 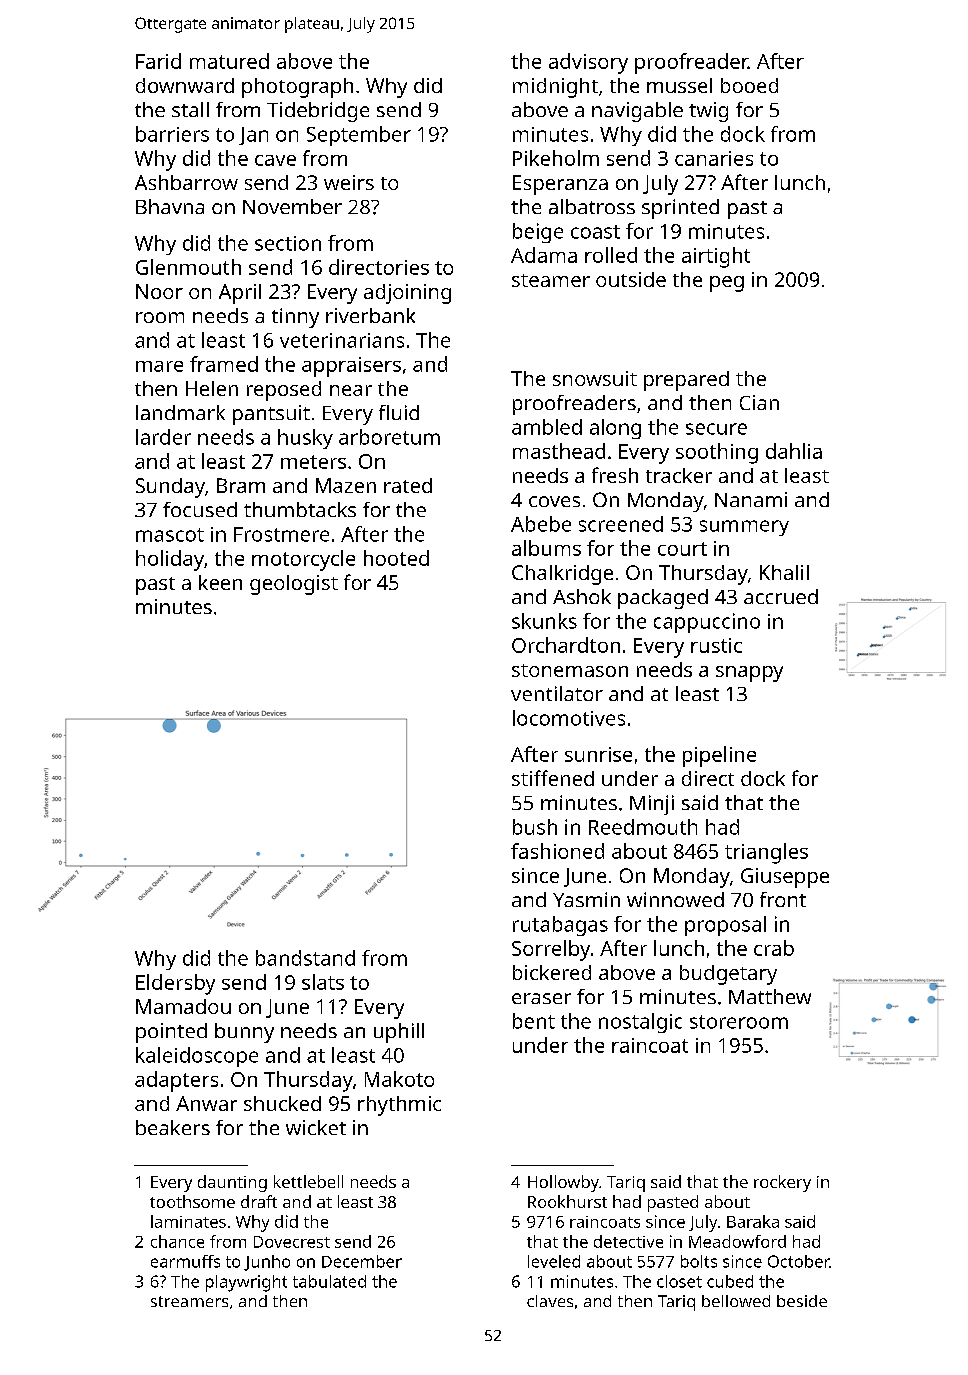 What do you see at coordinates (318, 112) in the image?
I see `Tidebridge` at bounding box center [318, 112].
